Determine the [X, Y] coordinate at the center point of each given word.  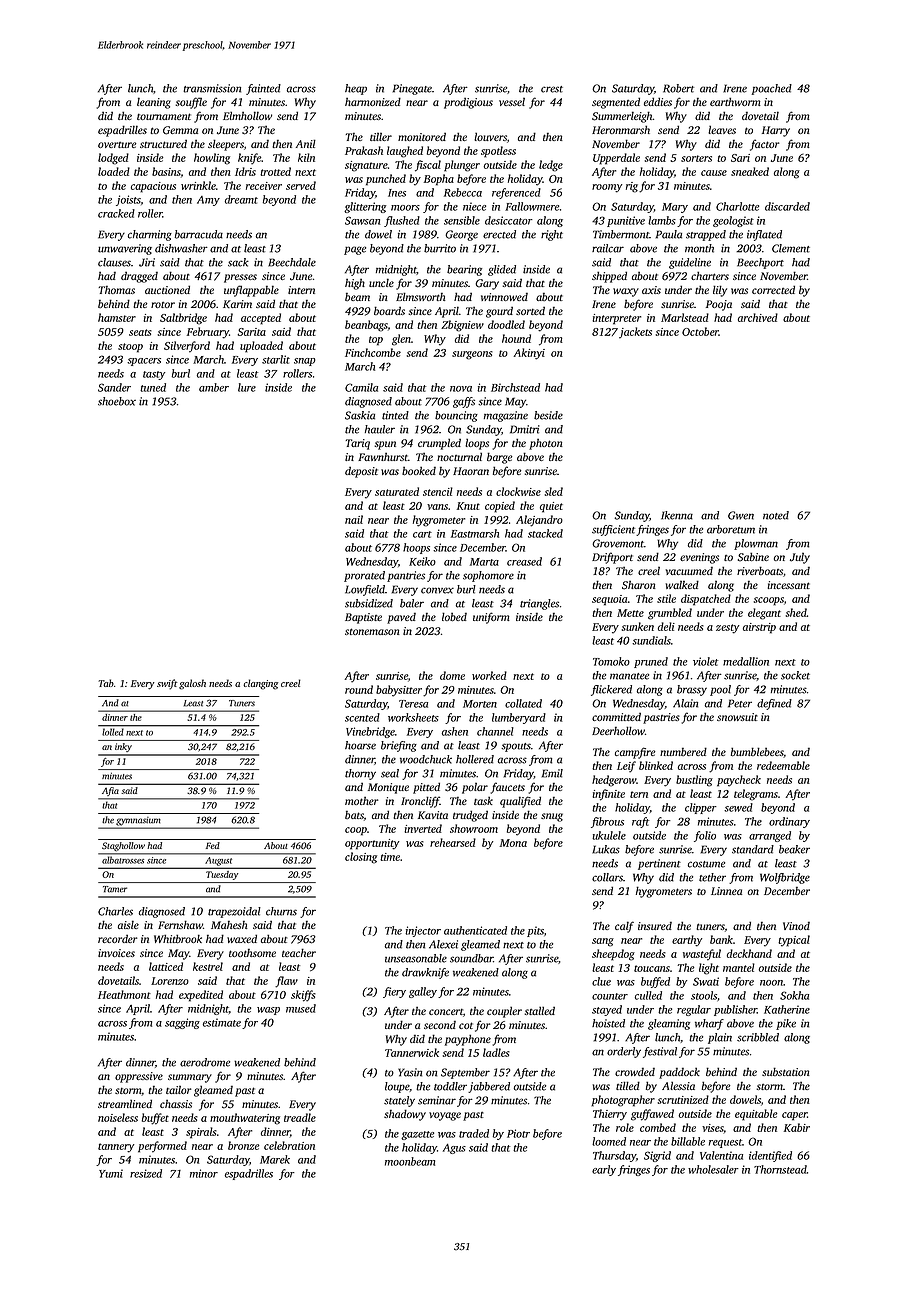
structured [163, 143]
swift [167, 684]
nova [461, 389]
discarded [787, 206]
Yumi [111, 1173]
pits [535, 931]
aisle [128, 924]
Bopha [439, 180]
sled [553, 491]
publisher [735, 1010]
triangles [539, 604]
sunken [637, 626]
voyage [445, 1116]
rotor [163, 305]
